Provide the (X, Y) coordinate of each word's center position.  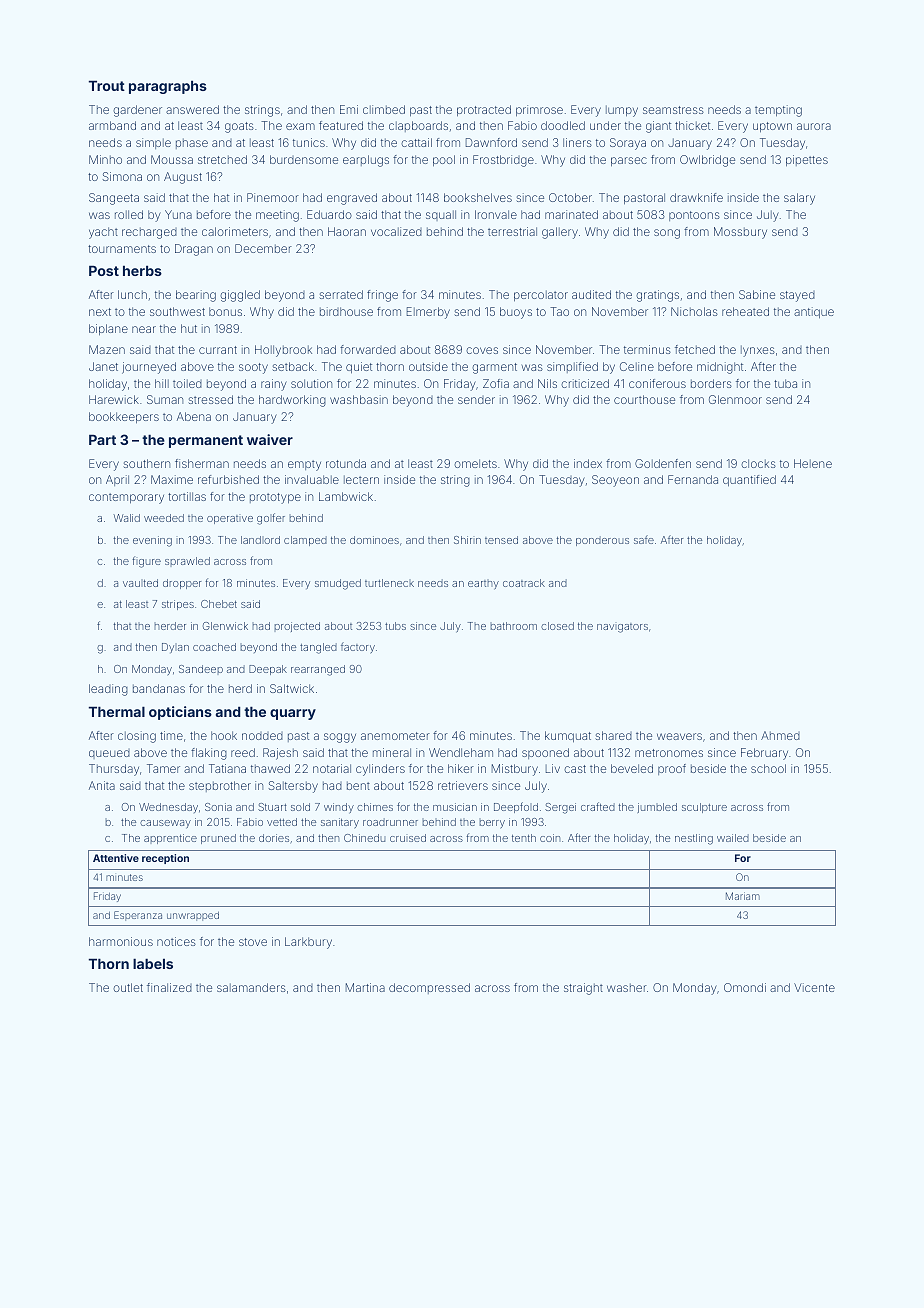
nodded (262, 736)
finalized (169, 987)
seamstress (673, 110)
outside (428, 366)
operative (230, 519)
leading (108, 690)
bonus (225, 311)
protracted (484, 111)
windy (339, 808)
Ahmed (780, 735)
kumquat (568, 737)
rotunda (346, 463)
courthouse (644, 399)
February (764, 754)
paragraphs (168, 87)
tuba (785, 383)
